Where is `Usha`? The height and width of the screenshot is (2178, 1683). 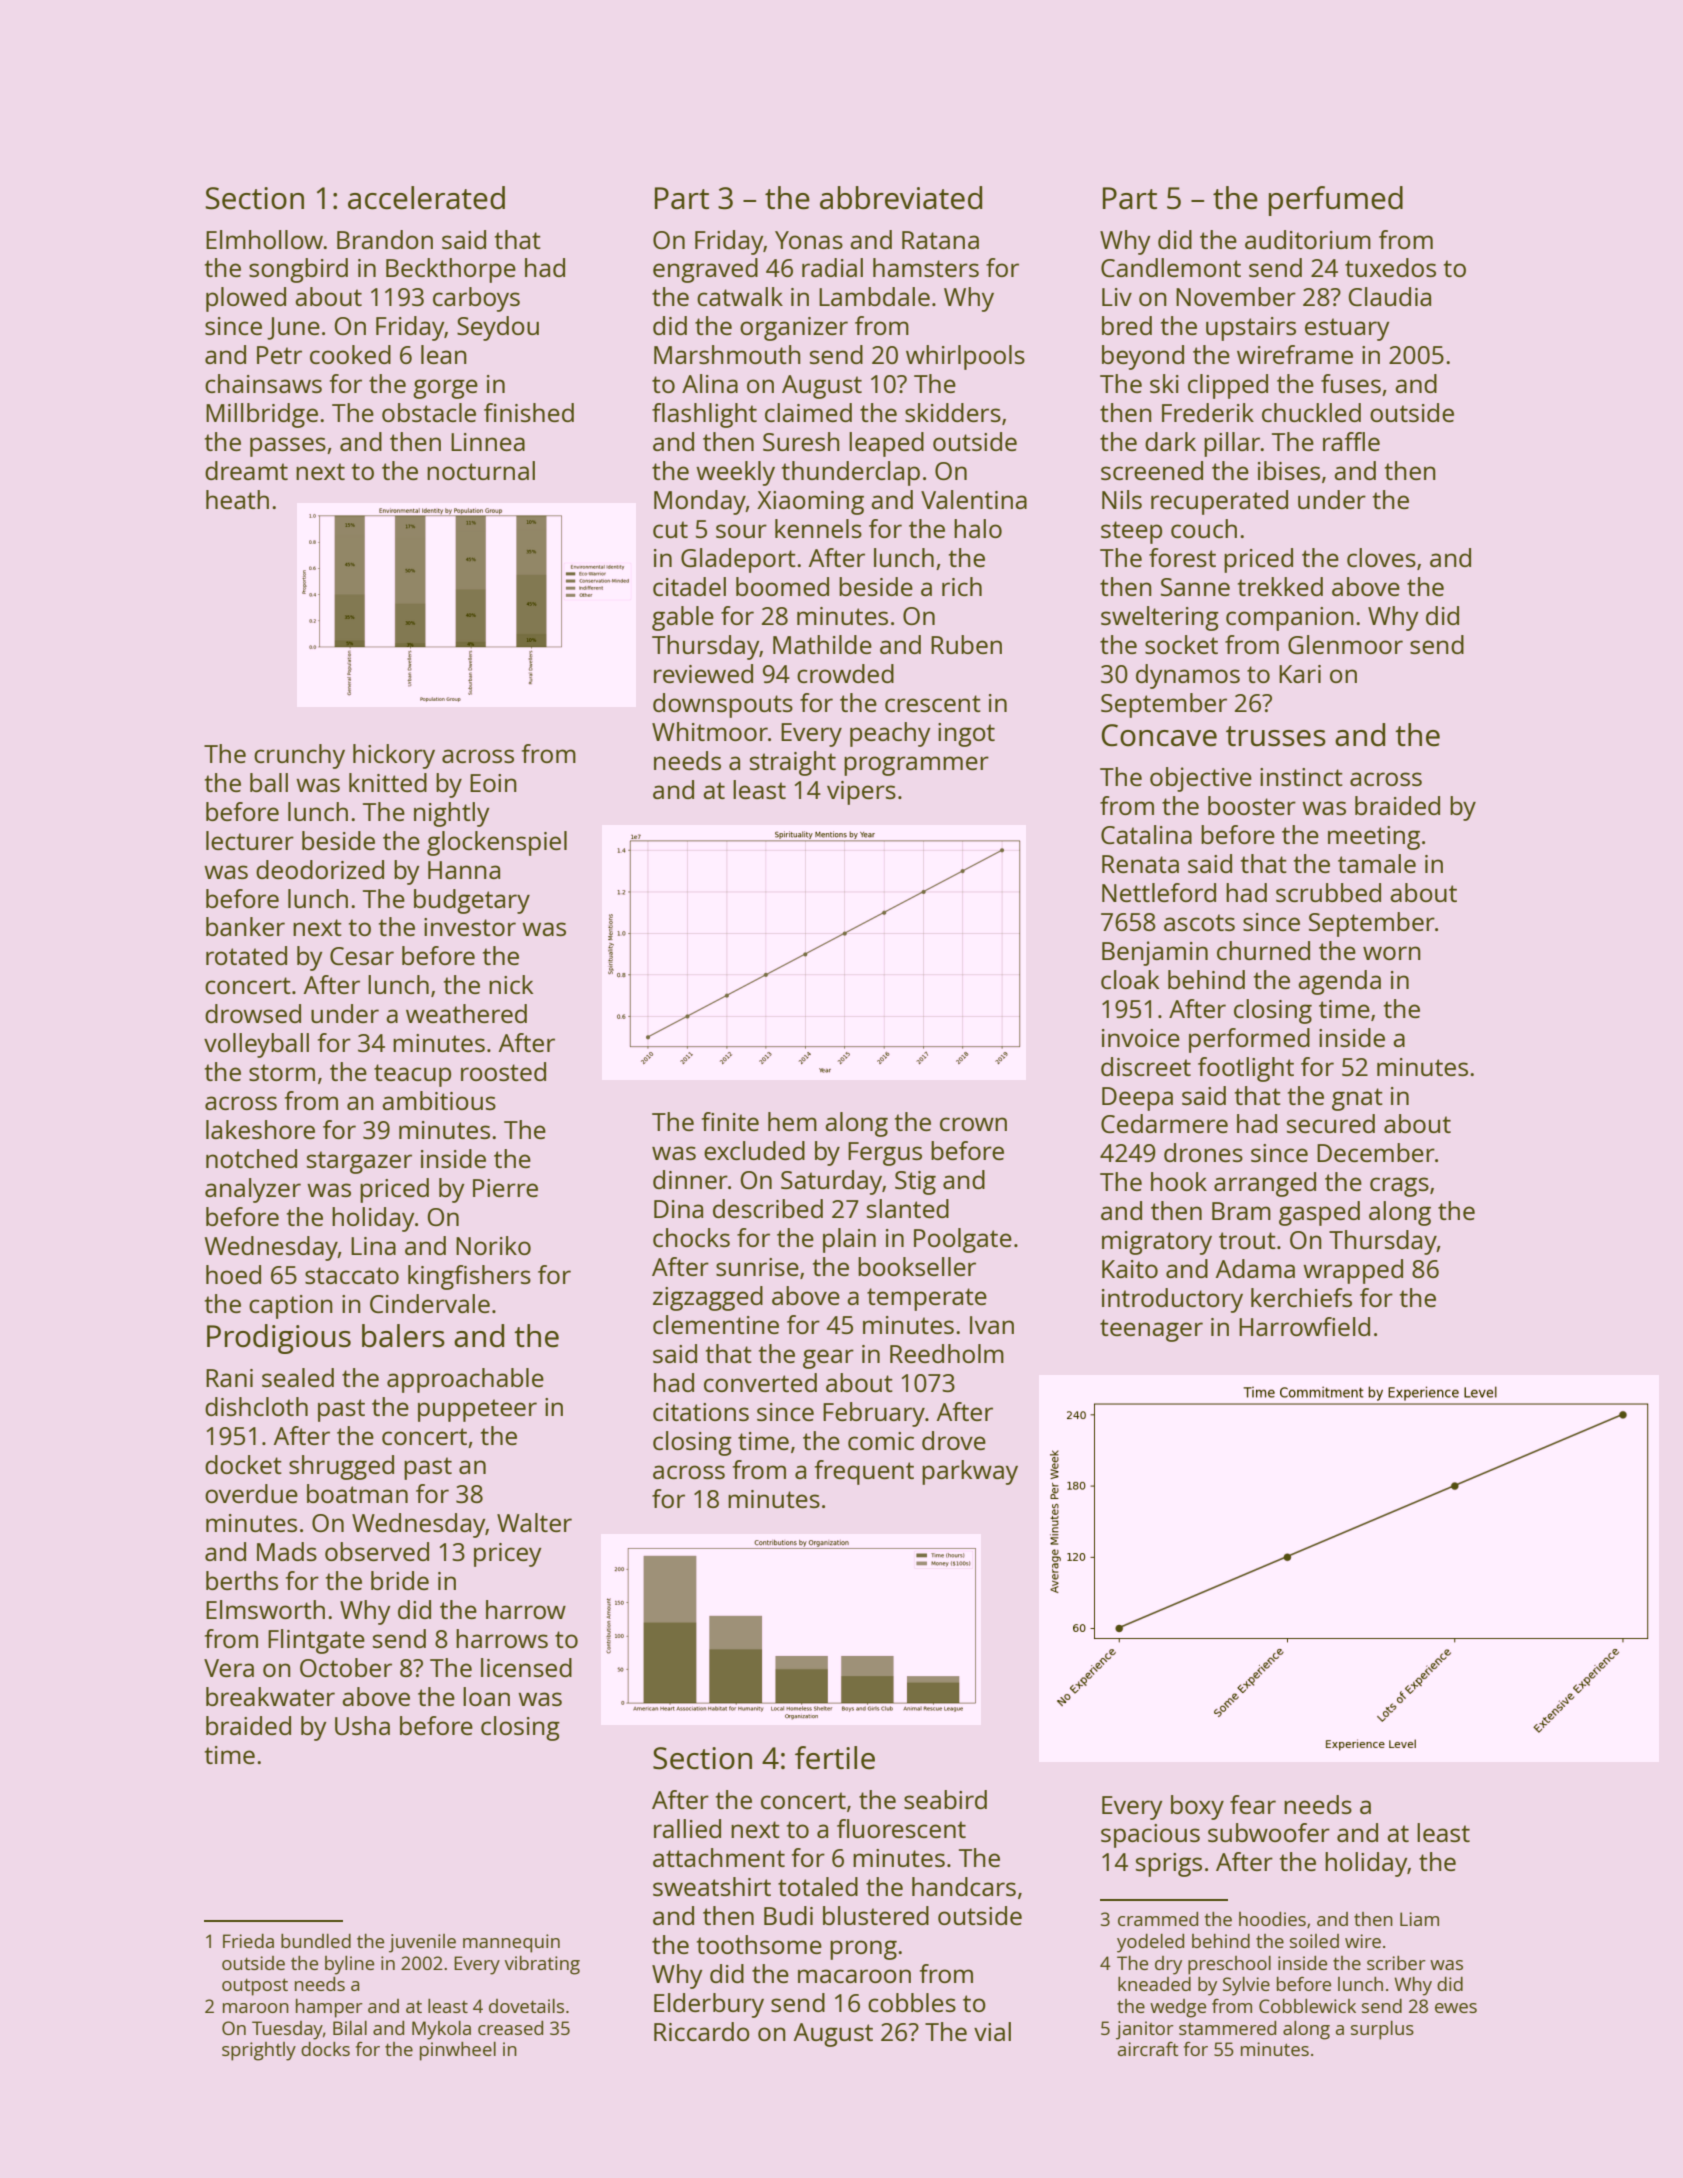 Usha is located at coordinates (362, 1725).
